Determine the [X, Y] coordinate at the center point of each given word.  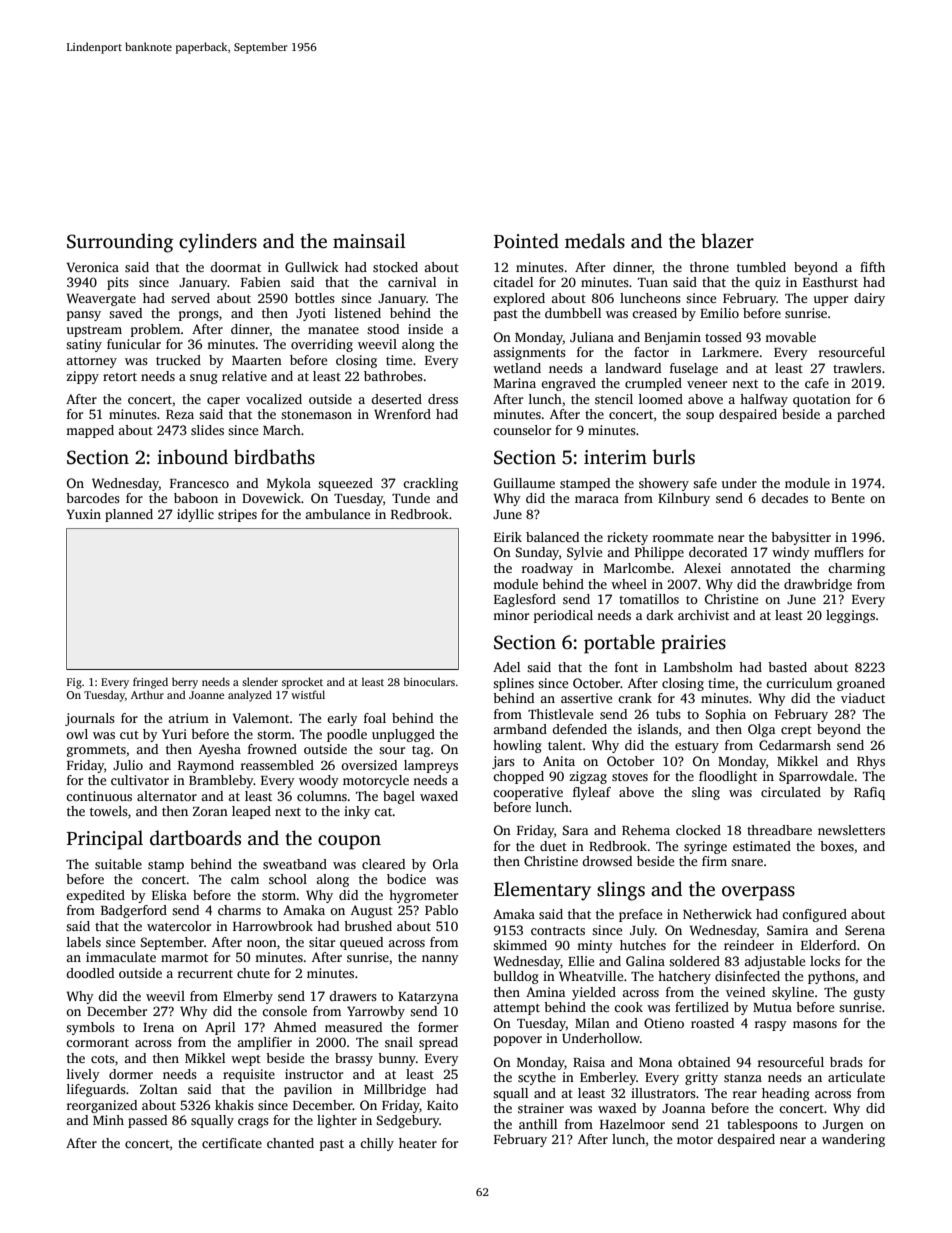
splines [513, 684]
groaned [861, 684]
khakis [234, 1105]
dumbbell [573, 313]
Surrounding [120, 243]
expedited [95, 896]
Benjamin [672, 338]
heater [418, 1143]
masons [815, 1024]
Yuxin [83, 514]
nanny [440, 960]
